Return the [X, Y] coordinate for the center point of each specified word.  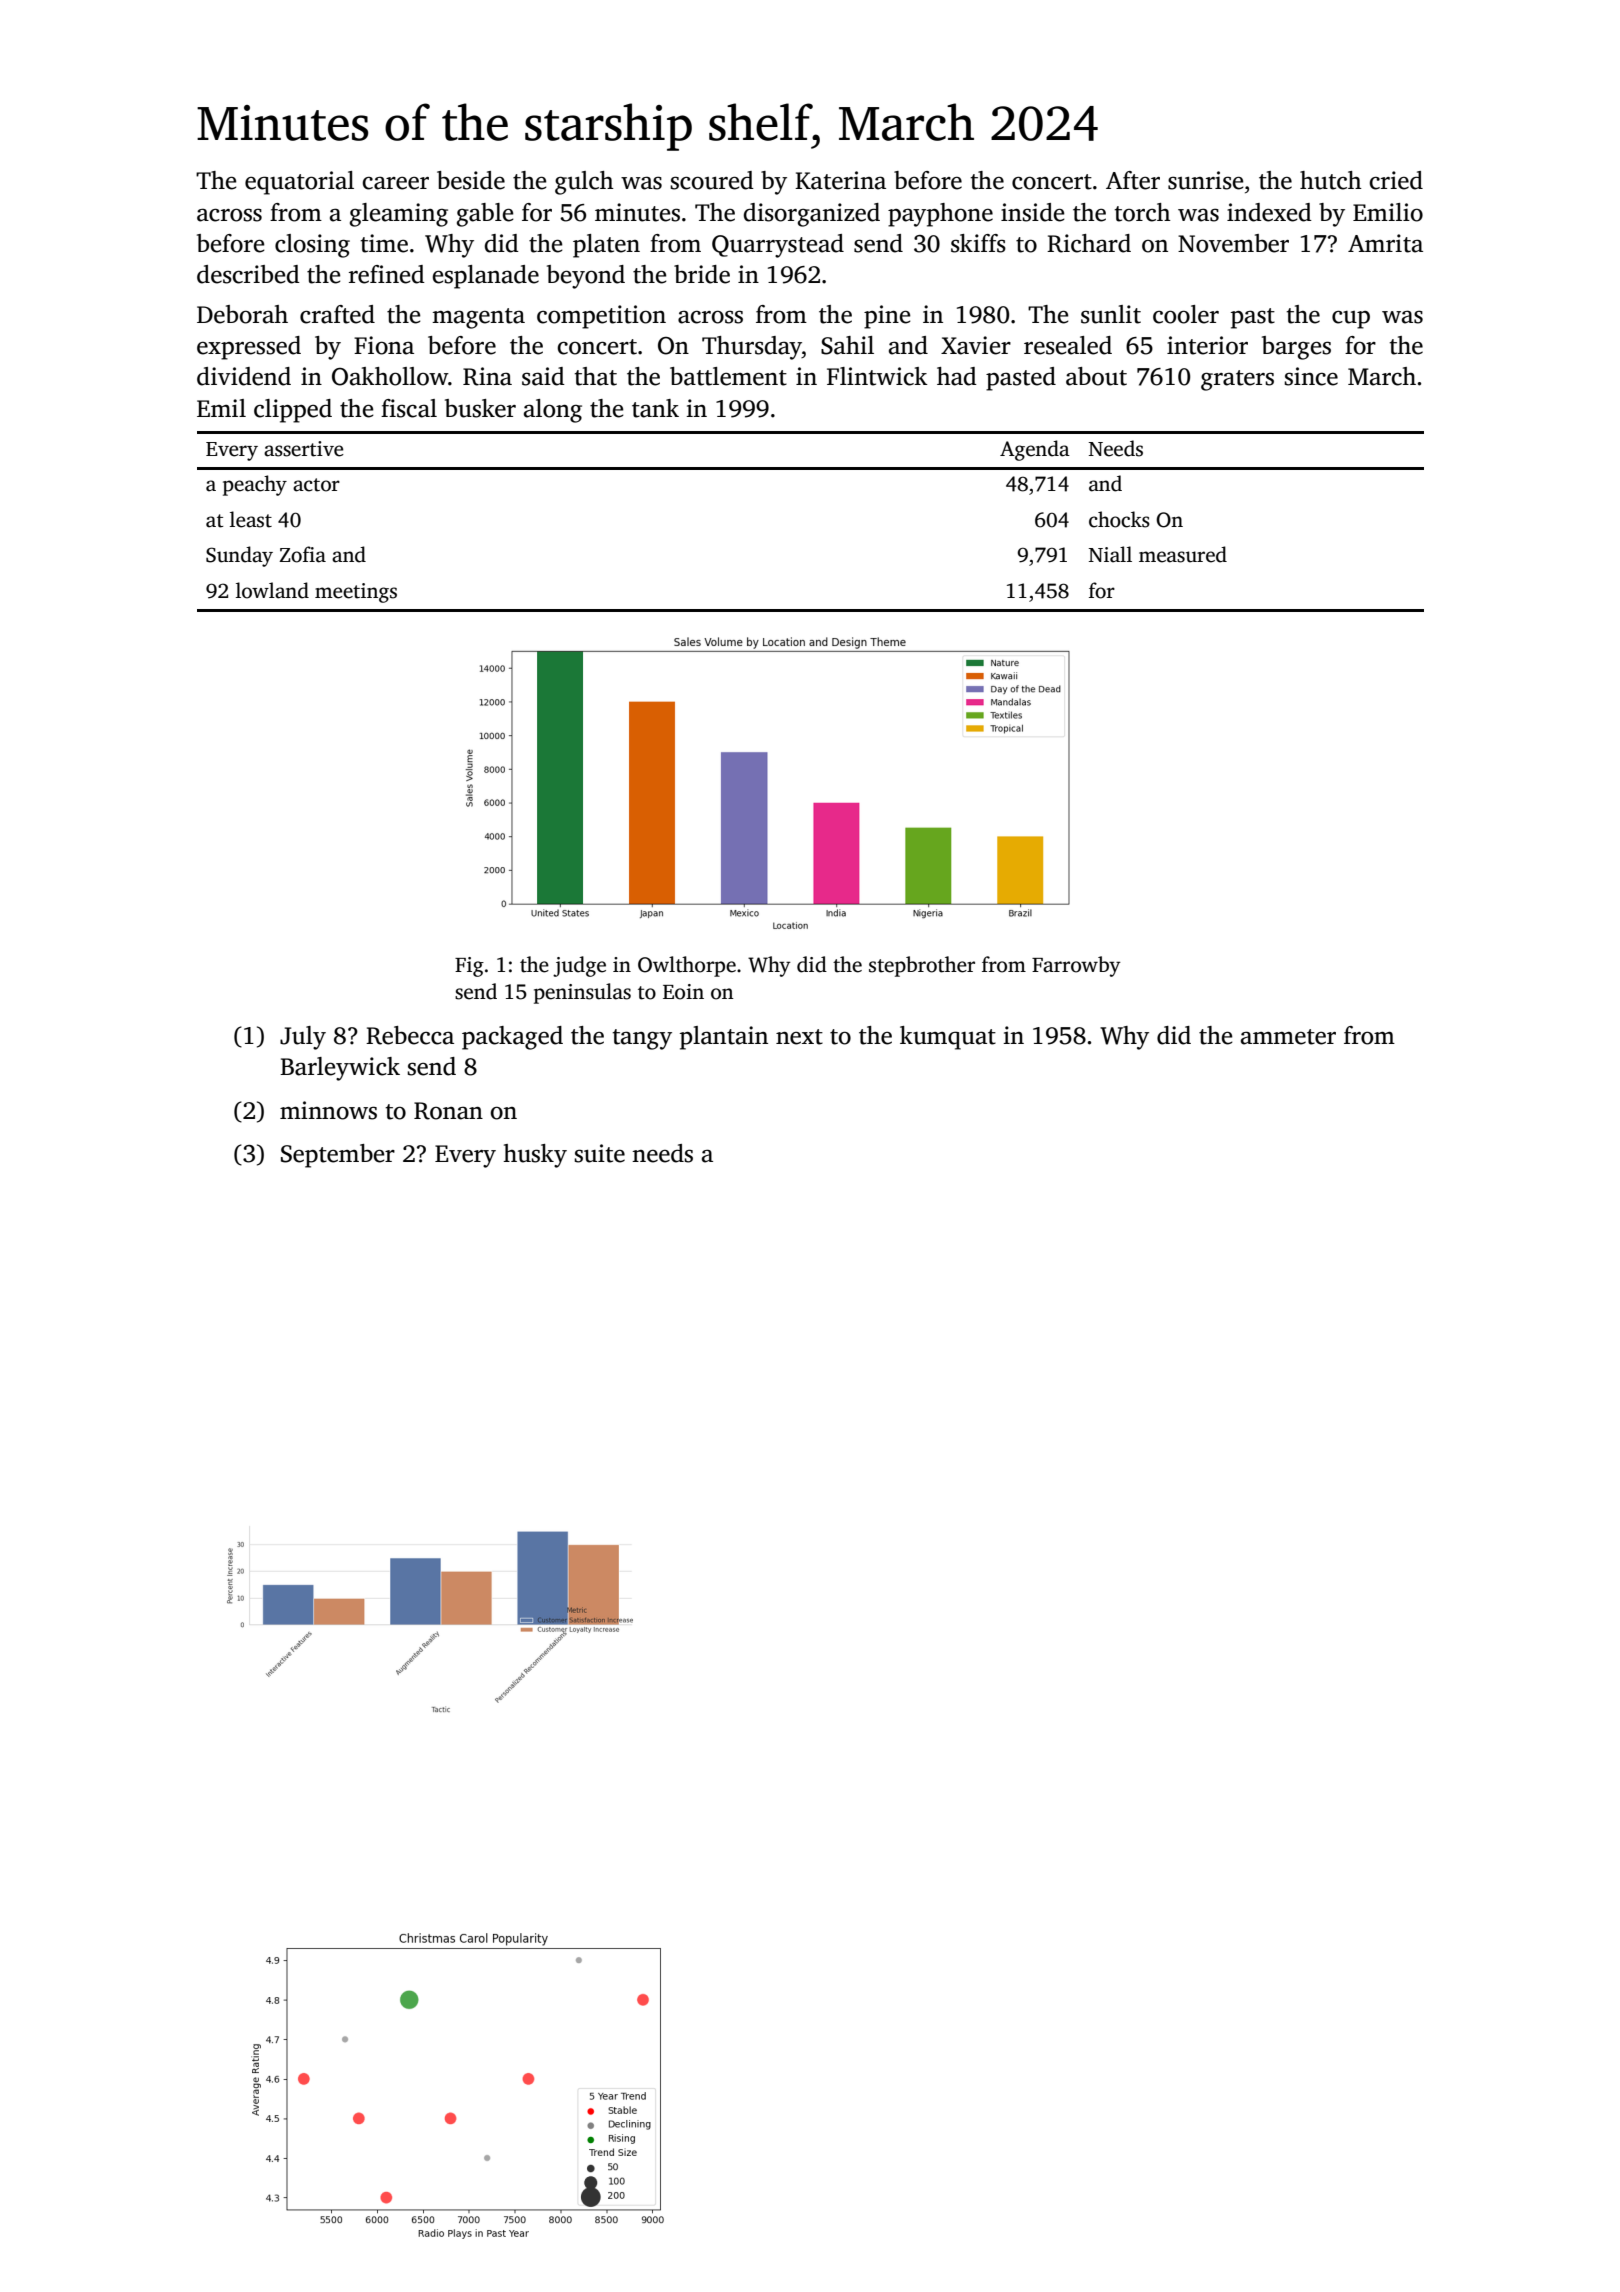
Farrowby [1076, 966]
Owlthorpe [687, 966]
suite [599, 1153]
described [248, 274]
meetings [356, 593]
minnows [328, 1110]
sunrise [1205, 180]
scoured [712, 180]
